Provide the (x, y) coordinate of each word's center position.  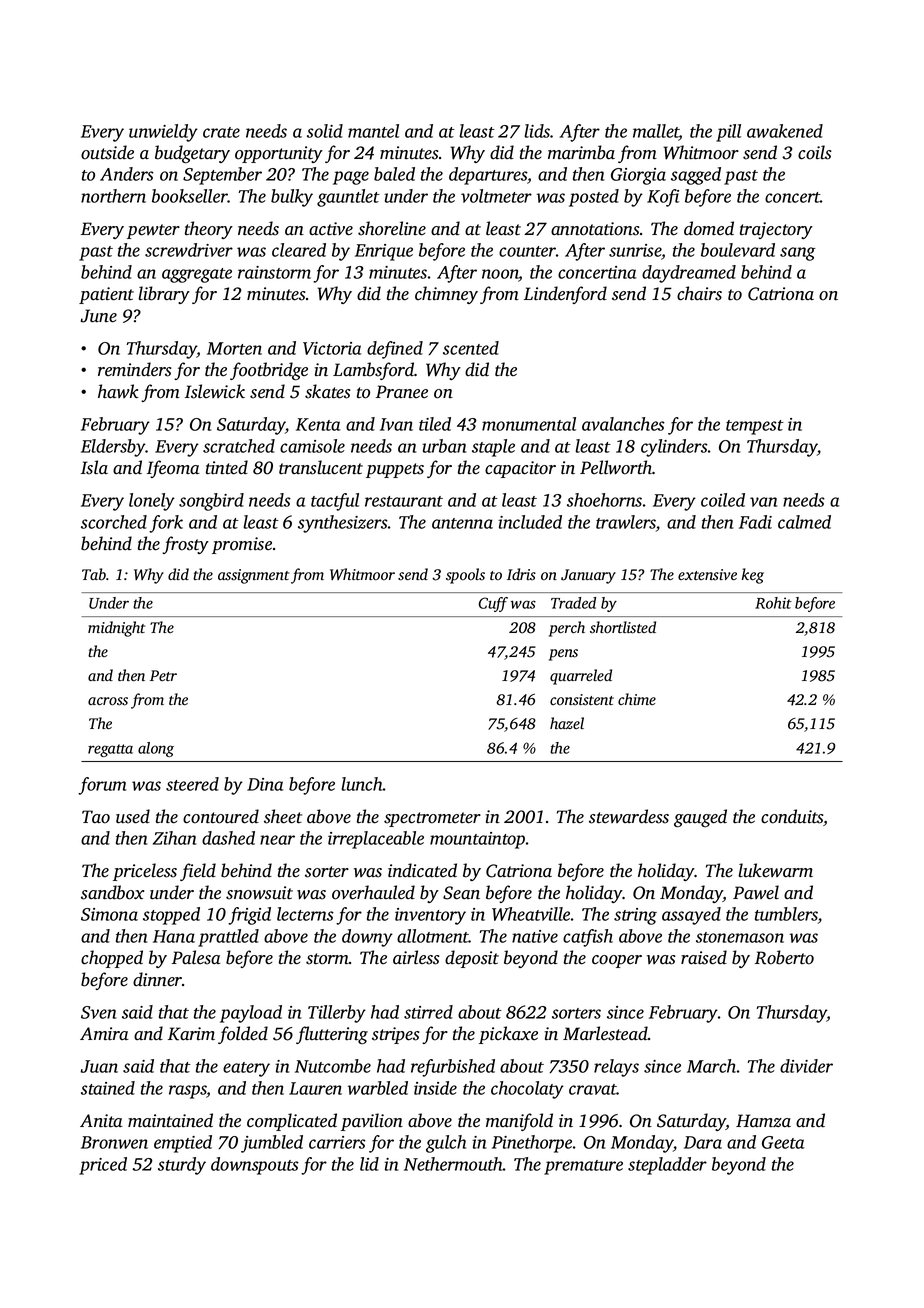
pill (728, 133)
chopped (112, 959)
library (164, 295)
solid (325, 131)
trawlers (626, 522)
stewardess (629, 816)
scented (471, 348)
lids (537, 131)
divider (806, 1066)
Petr (163, 675)
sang (798, 254)
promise (242, 545)
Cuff (493, 604)
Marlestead (605, 1033)
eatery (246, 1069)
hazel (567, 723)
